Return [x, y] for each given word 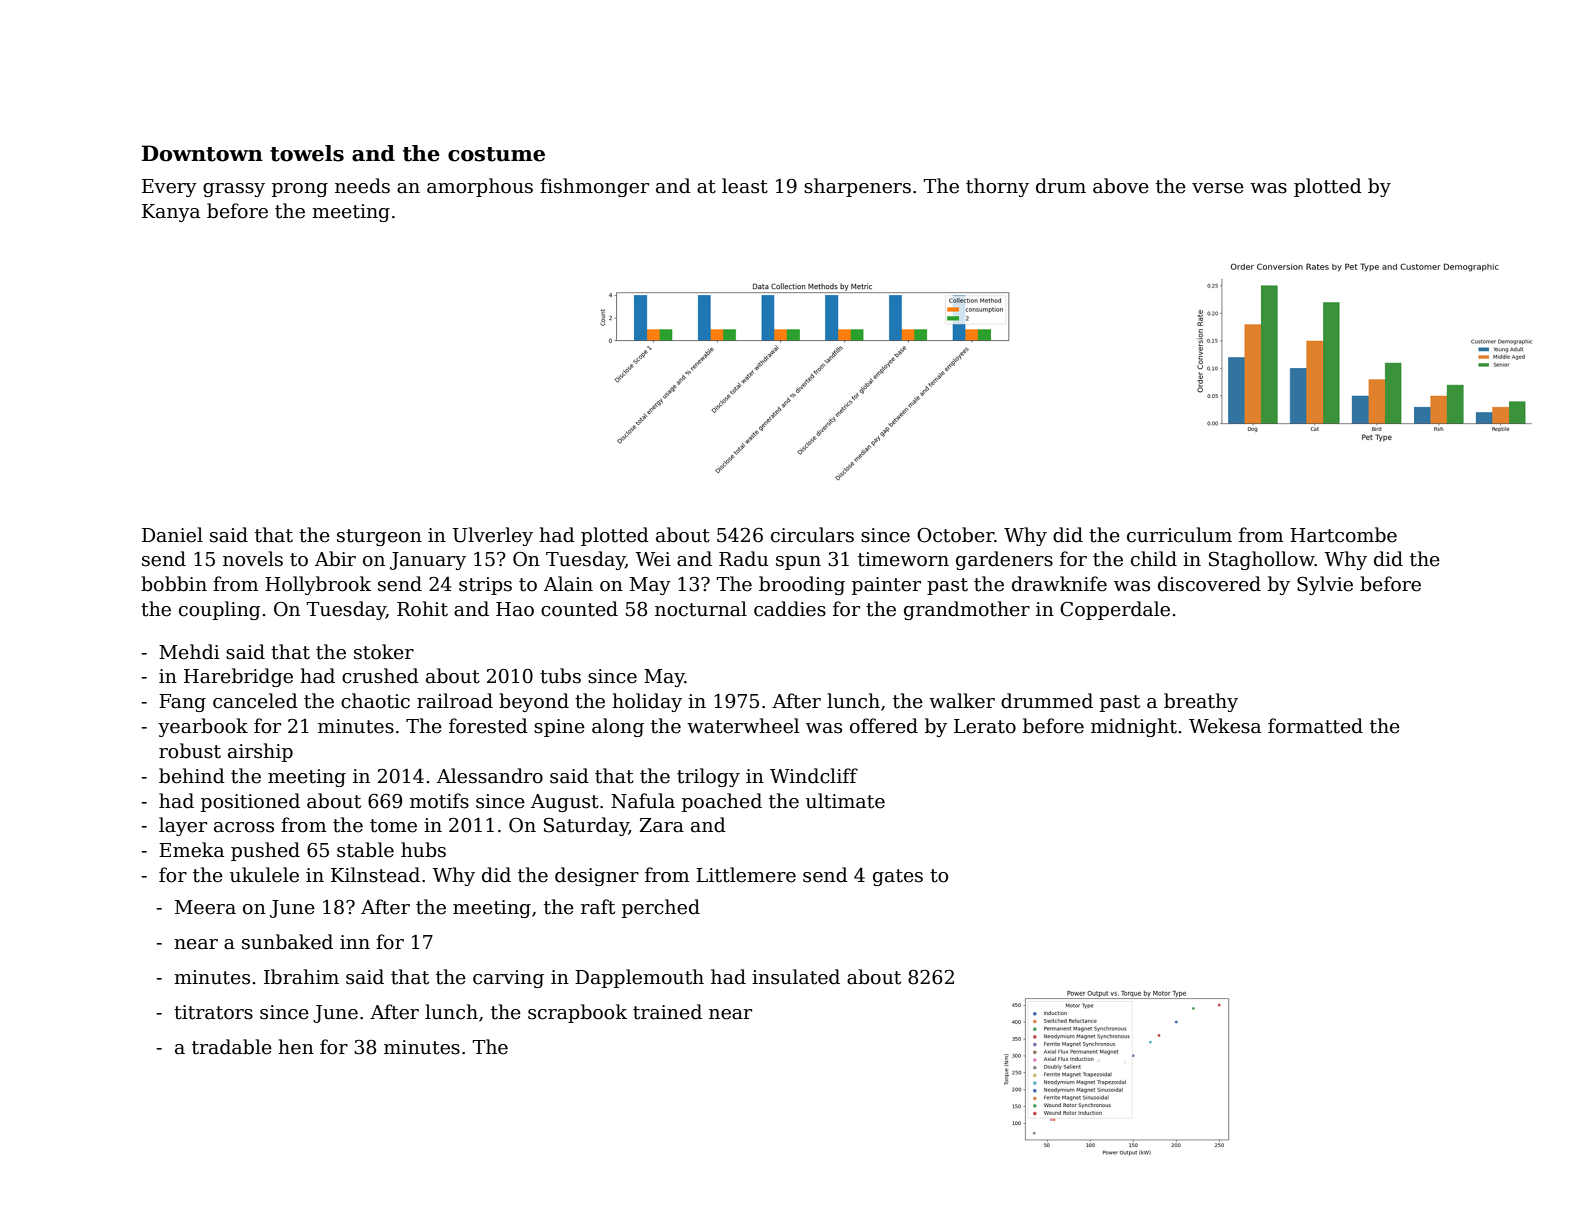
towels [307, 153]
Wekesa [1225, 726]
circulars [812, 535]
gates [898, 877]
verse [1218, 188]
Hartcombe [1343, 535]
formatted [1315, 726]
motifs [439, 801]
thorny [997, 187]
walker [962, 701]
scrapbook [577, 1013]
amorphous [480, 187]
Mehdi [189, 652]
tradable [232, 1047]
